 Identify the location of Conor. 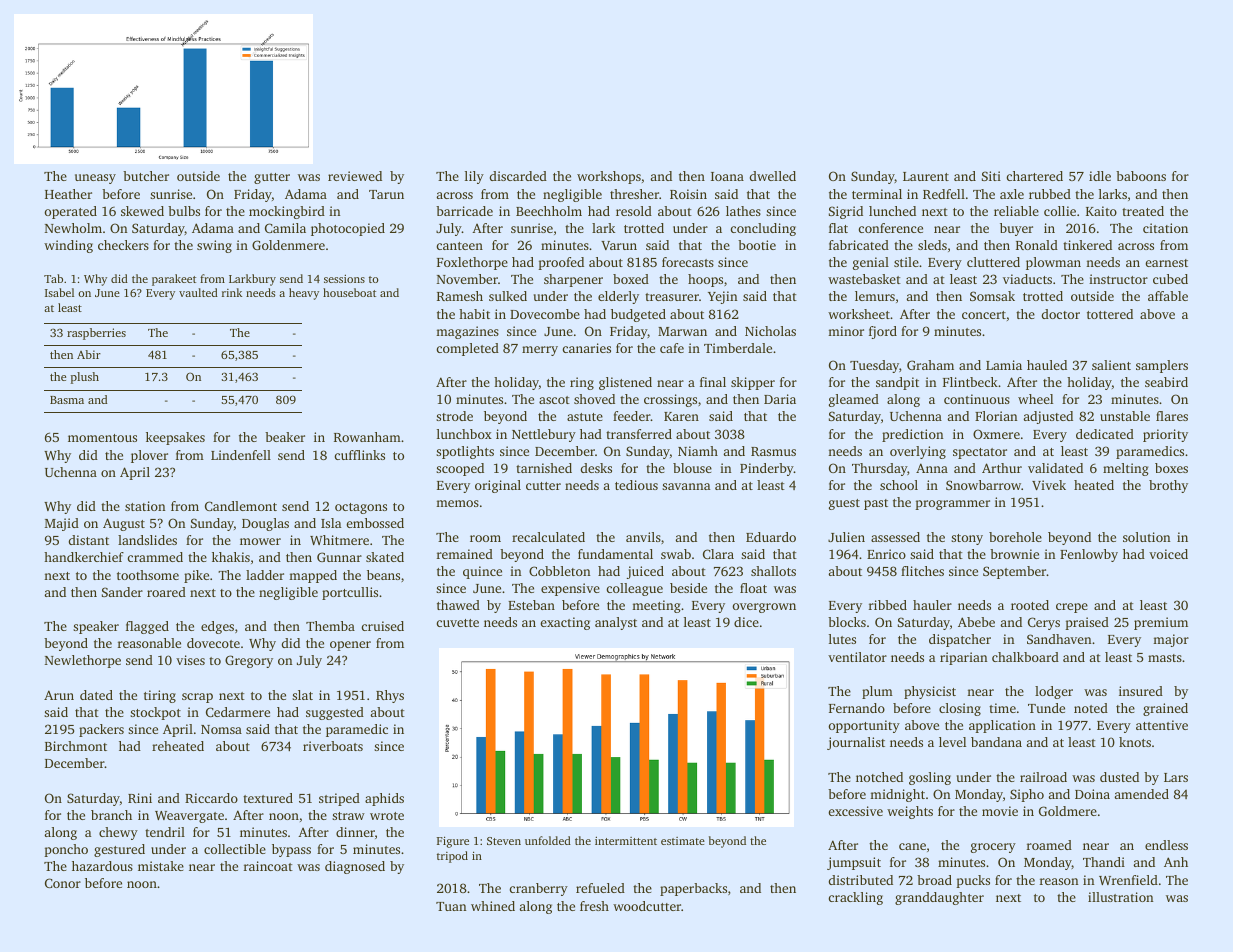
(63, 883).
